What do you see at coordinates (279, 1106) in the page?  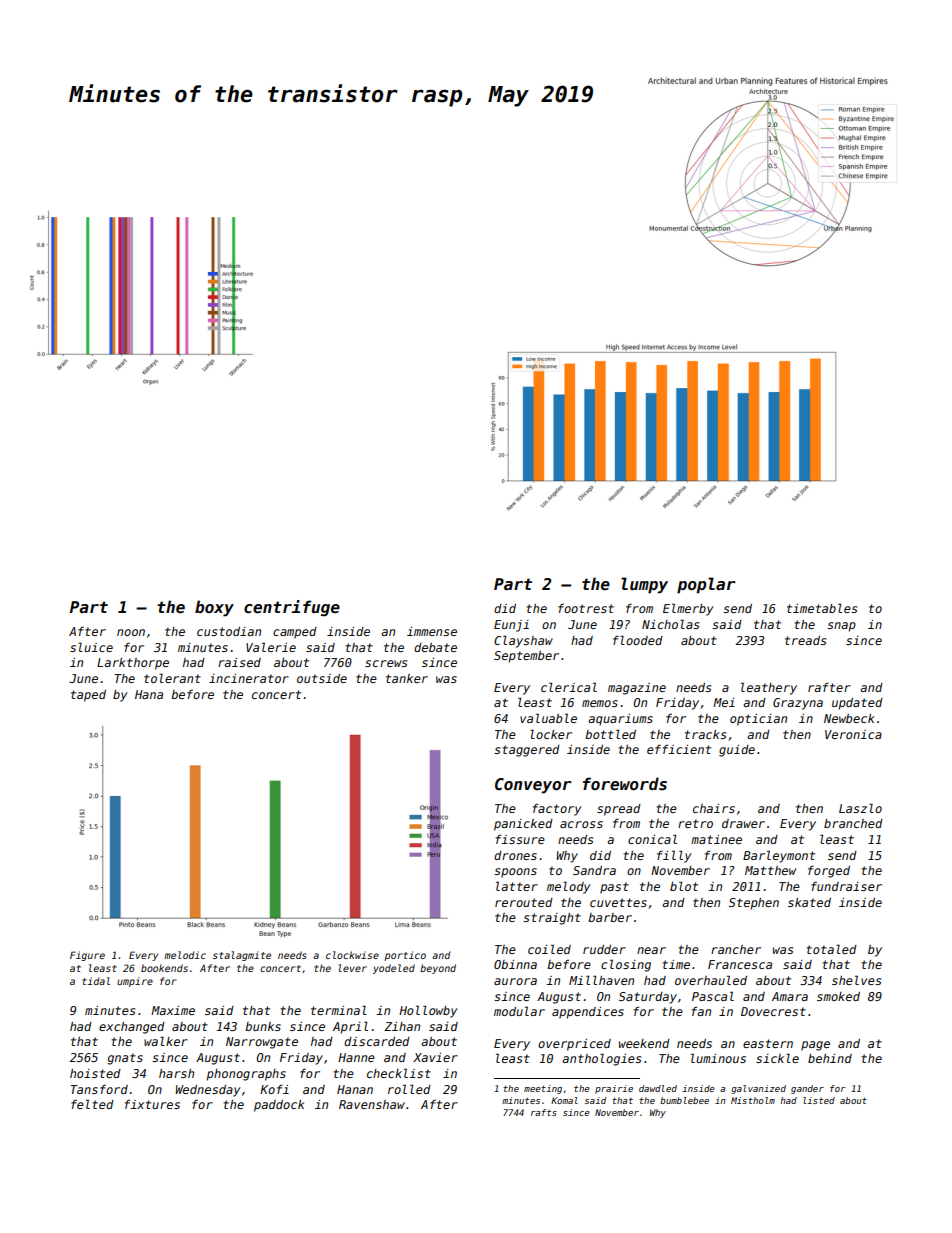 I see `paddock` at bounding box center [279, 1106].
